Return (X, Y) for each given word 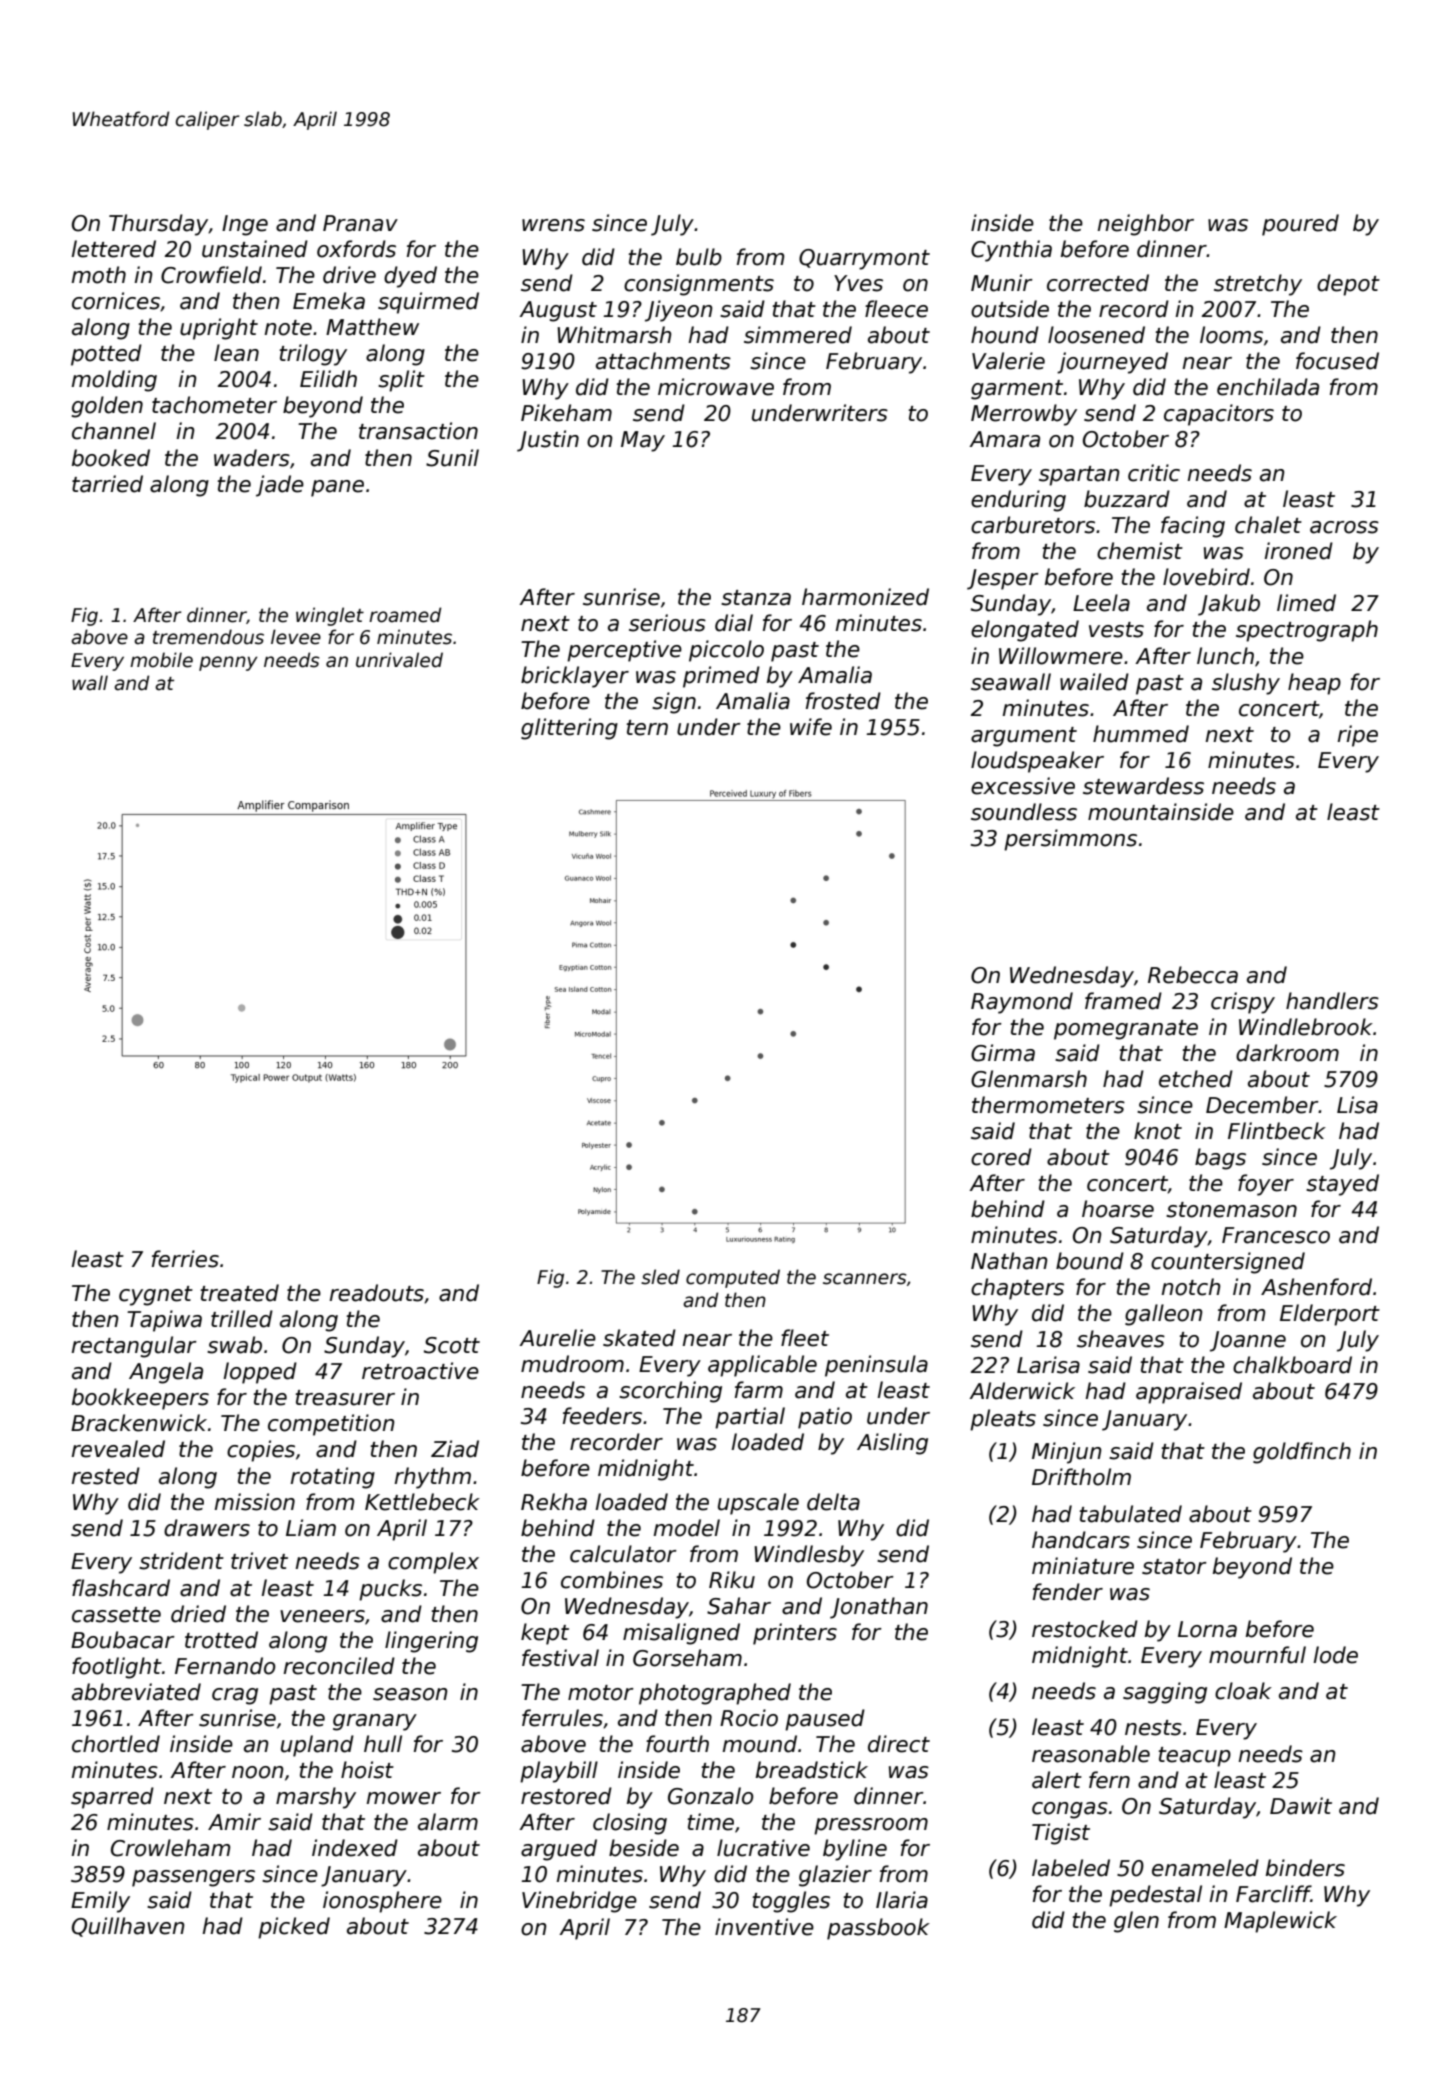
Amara (1004, 439)
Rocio (749, 1718)
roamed (405, 615)
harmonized (865, 597)
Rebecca (1193, 975)
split (401, 381)
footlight (117, 1668)
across (1344, 527)
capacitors (1219, 415)
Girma (1003, 1053)
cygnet (156, 1296)
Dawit (1301, 1806)
